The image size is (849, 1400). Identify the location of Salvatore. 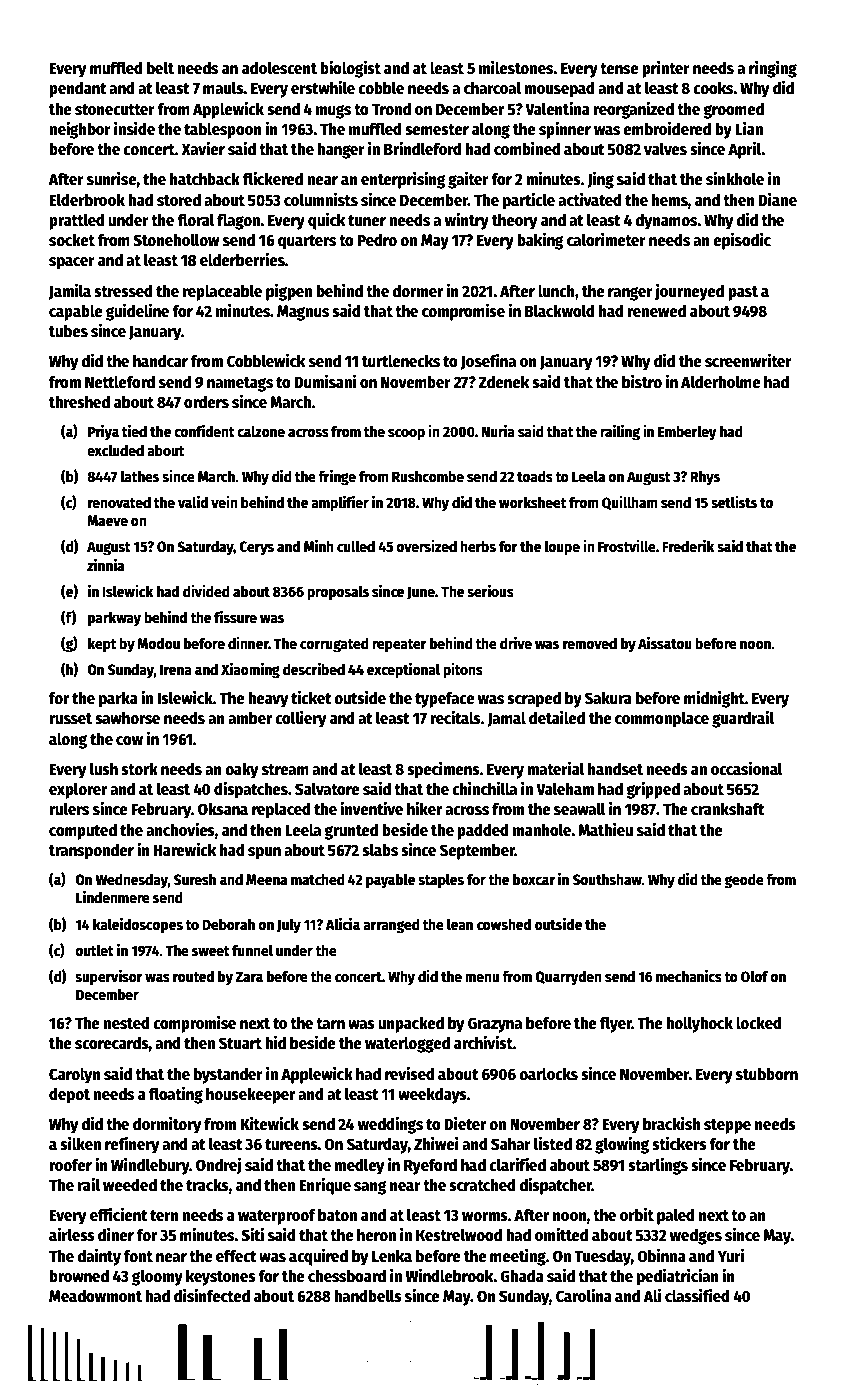
(327, 789).
